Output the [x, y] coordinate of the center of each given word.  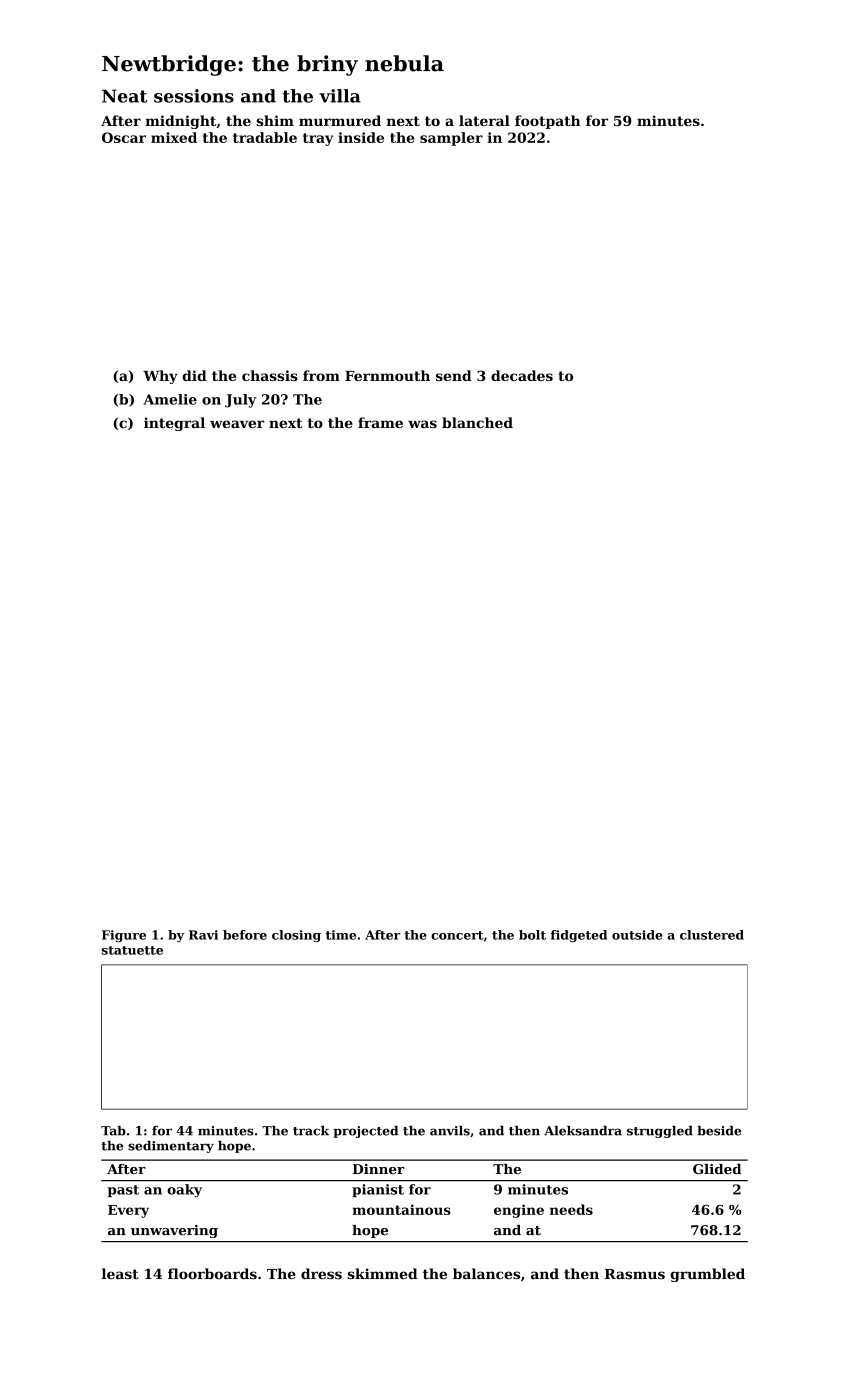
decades [522, 375]
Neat [125, 96]
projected [365, 1132]
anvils [450, 1131]
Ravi [203, 935]
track [311, 1131]
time [341, 935]
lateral [484, 120]
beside [719, 1131]
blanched [477, 422]
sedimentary [171, 1147]
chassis [270, 375]
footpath [548, 122]
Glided [717, 1169]
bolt [532, 935]
